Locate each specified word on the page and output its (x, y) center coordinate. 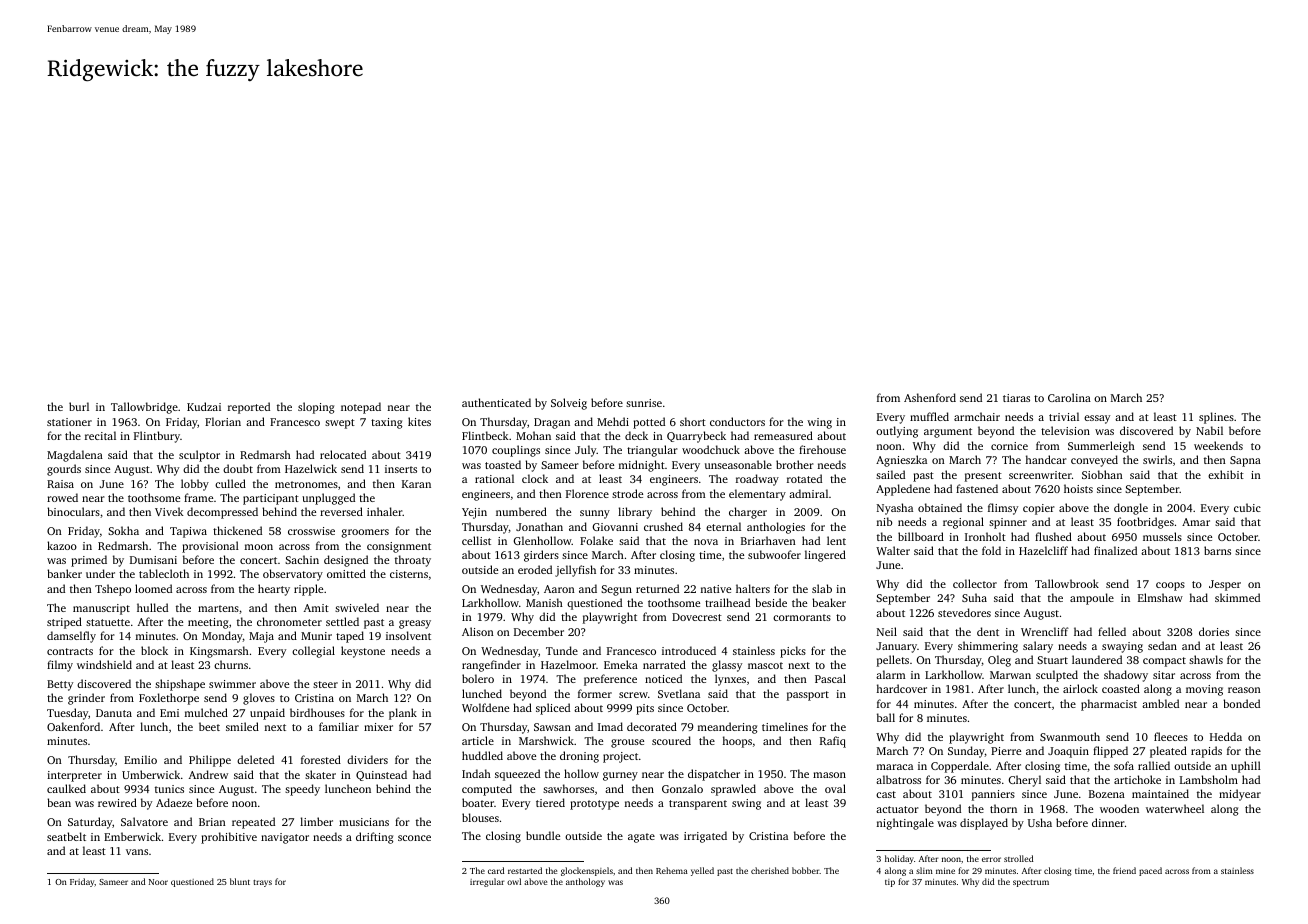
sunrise (644, 403)
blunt (240, 881)
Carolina (1069, 397)
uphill (1246, 767)
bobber (806, 870)
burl (79, 406)
